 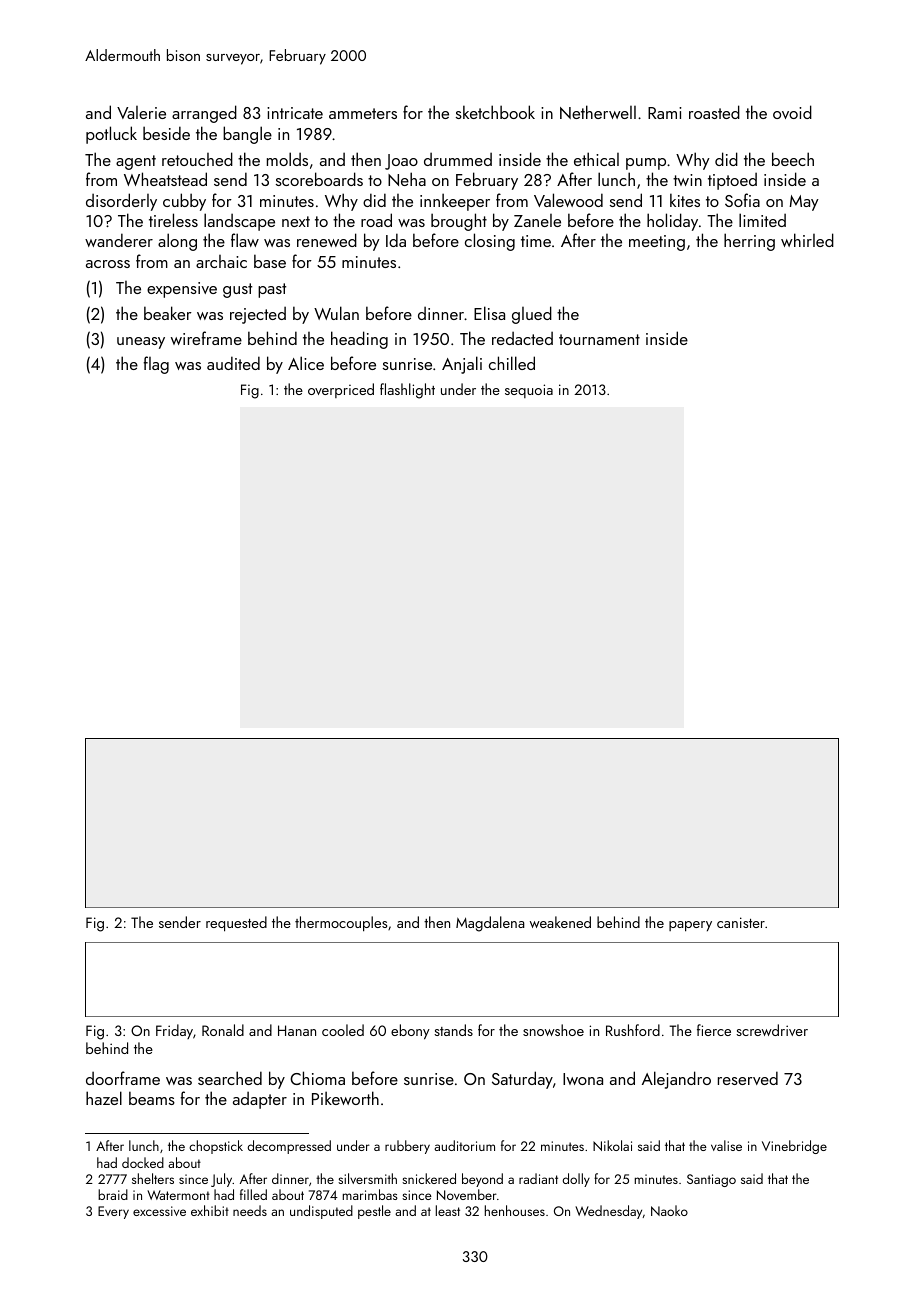 I want to click on flag, so click(x=156, y=365).
